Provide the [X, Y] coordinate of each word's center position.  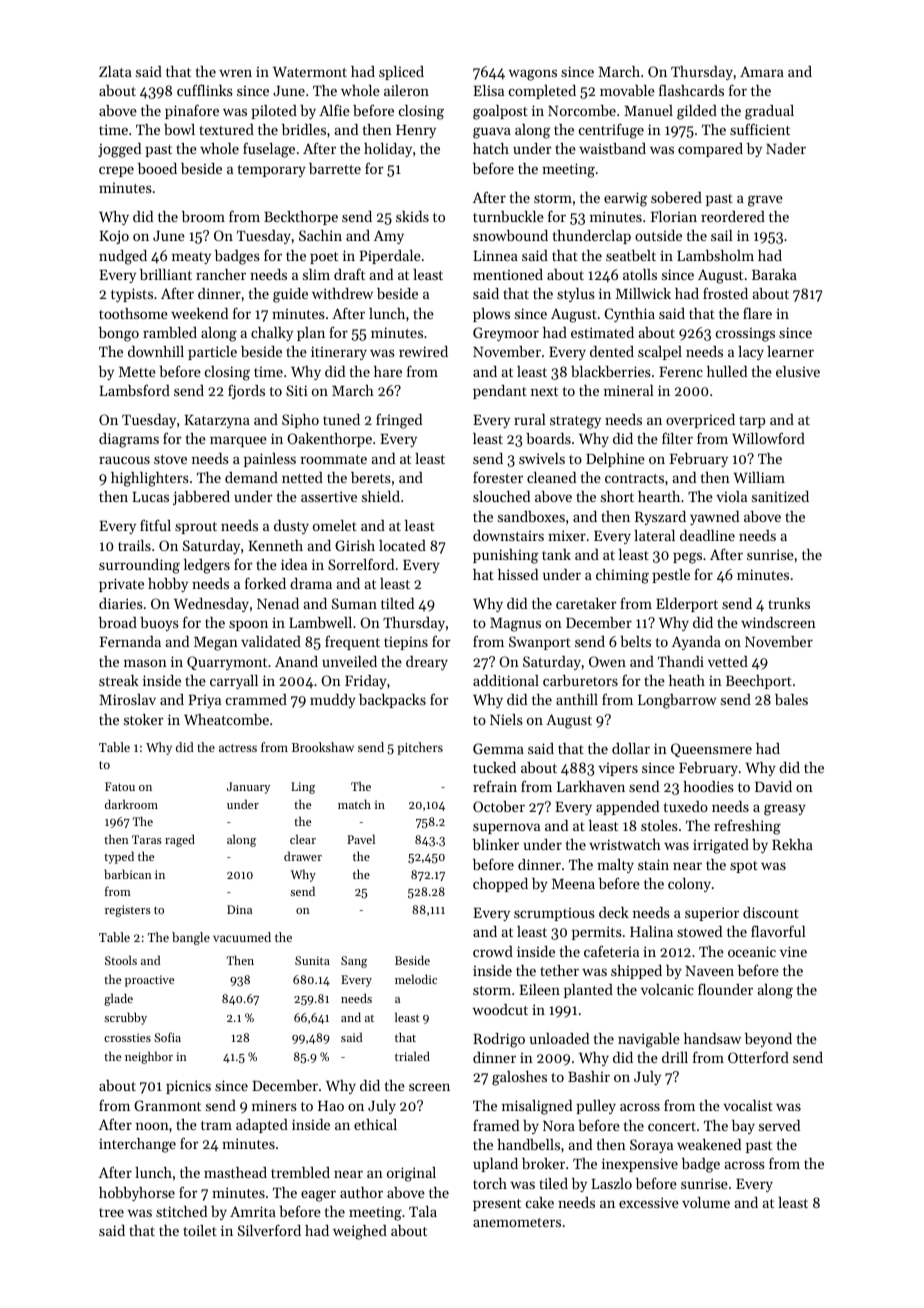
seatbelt [631, 255]
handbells [528, 1144]
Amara [762, 71]
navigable [649, 1040]
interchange [137, 1145]
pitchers [420, 748]
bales [791, 699]
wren [235, 73]
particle [212, 353]
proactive [149, 981]
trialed [412, 1056]
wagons [532, 75]
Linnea [495, 256]
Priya [204, 701]
